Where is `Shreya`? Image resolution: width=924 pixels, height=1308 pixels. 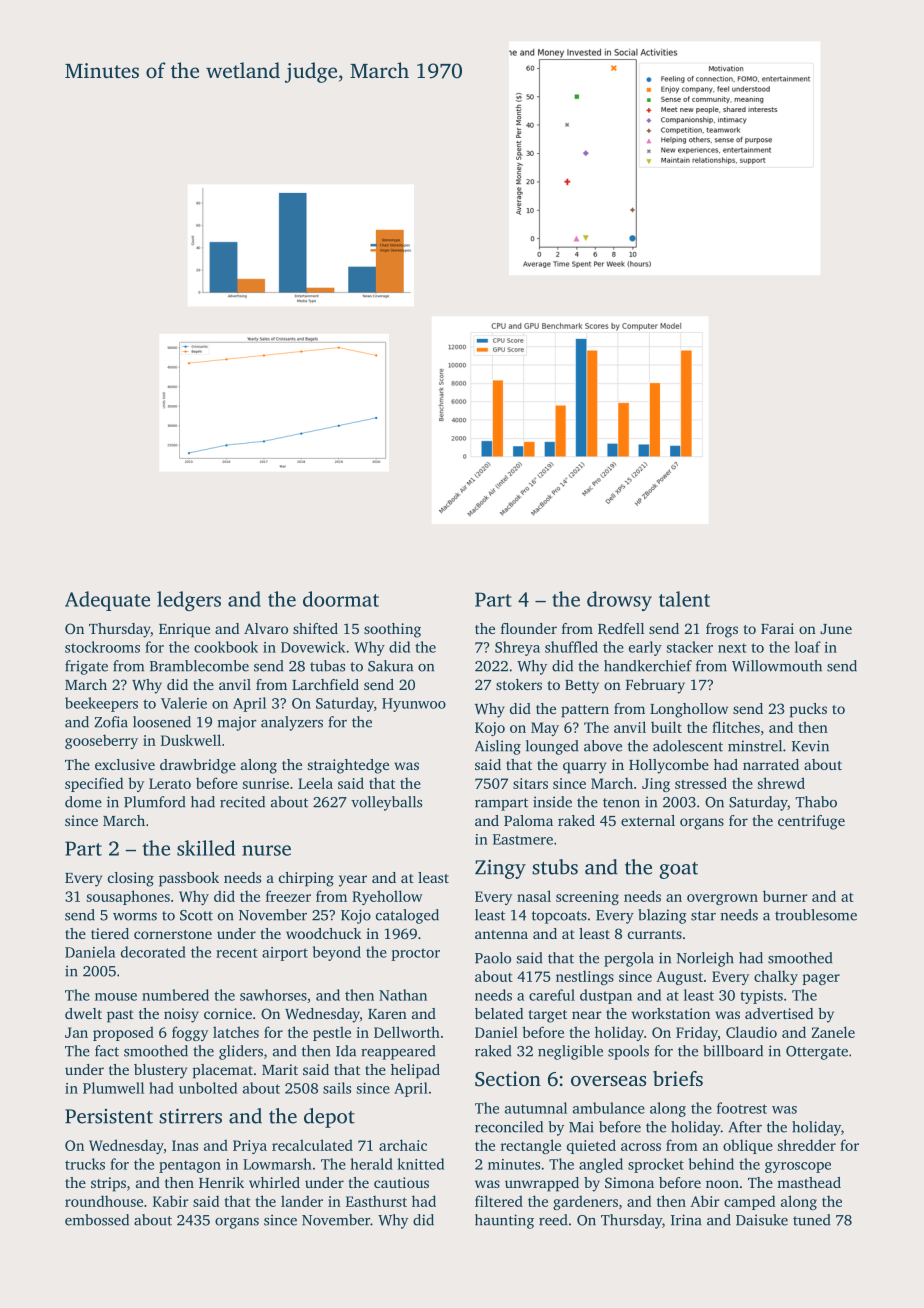
Shreya is located at coordinates (517, 648).
